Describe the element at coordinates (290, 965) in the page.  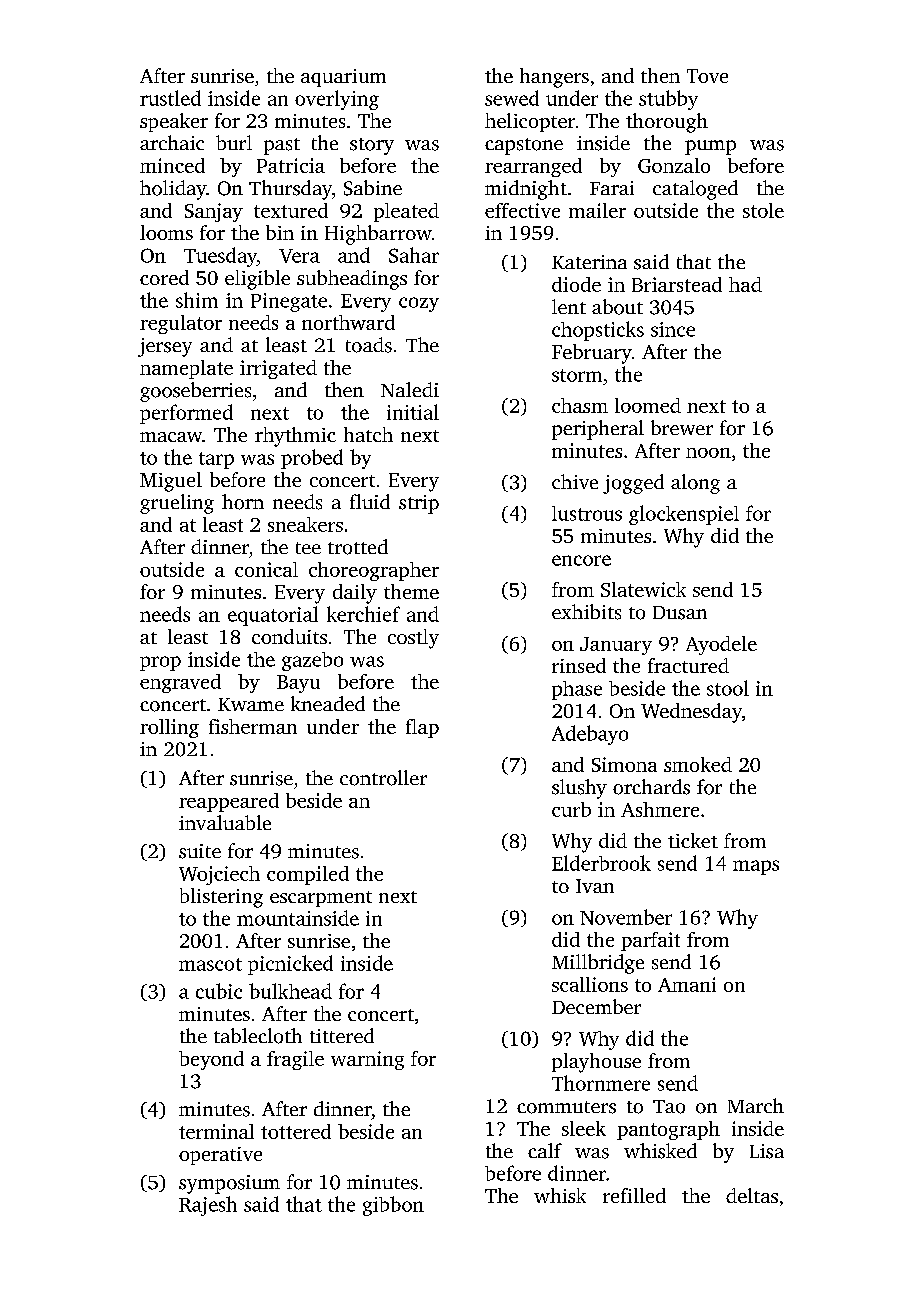
I see `picnicked` at that location.
